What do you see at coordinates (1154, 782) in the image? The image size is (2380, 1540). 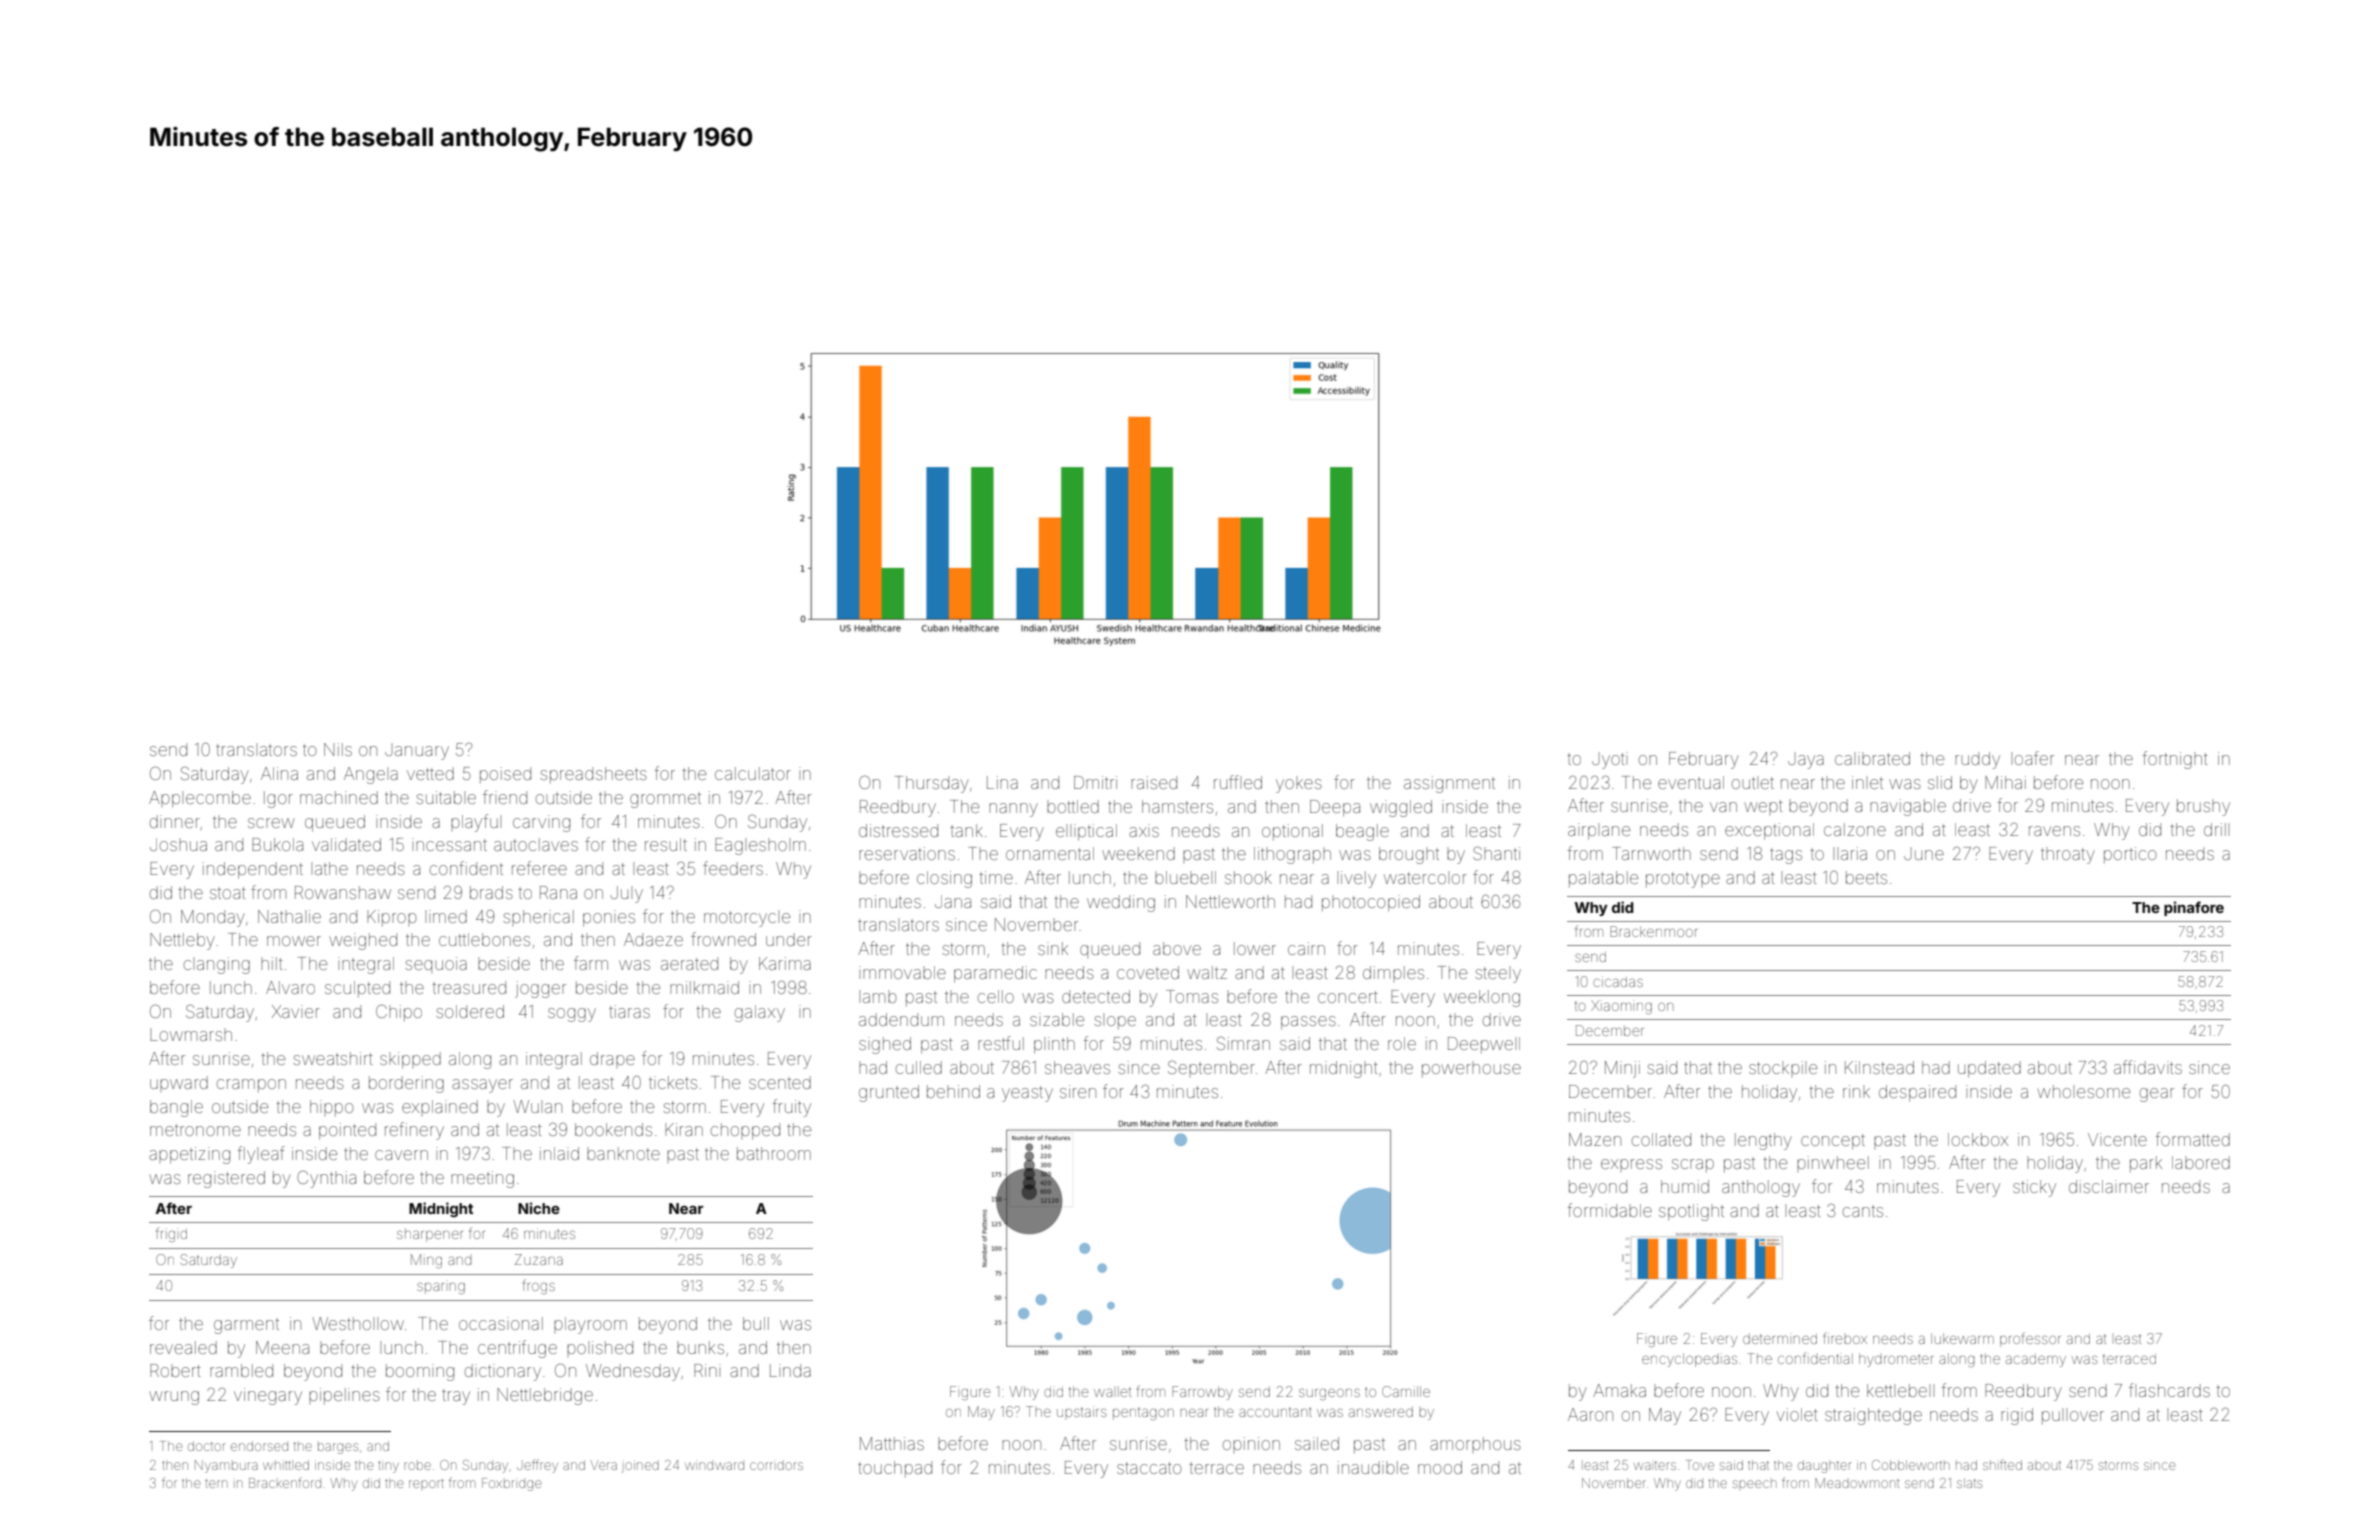 I see `raised` at bounding box center [1154, 782].
